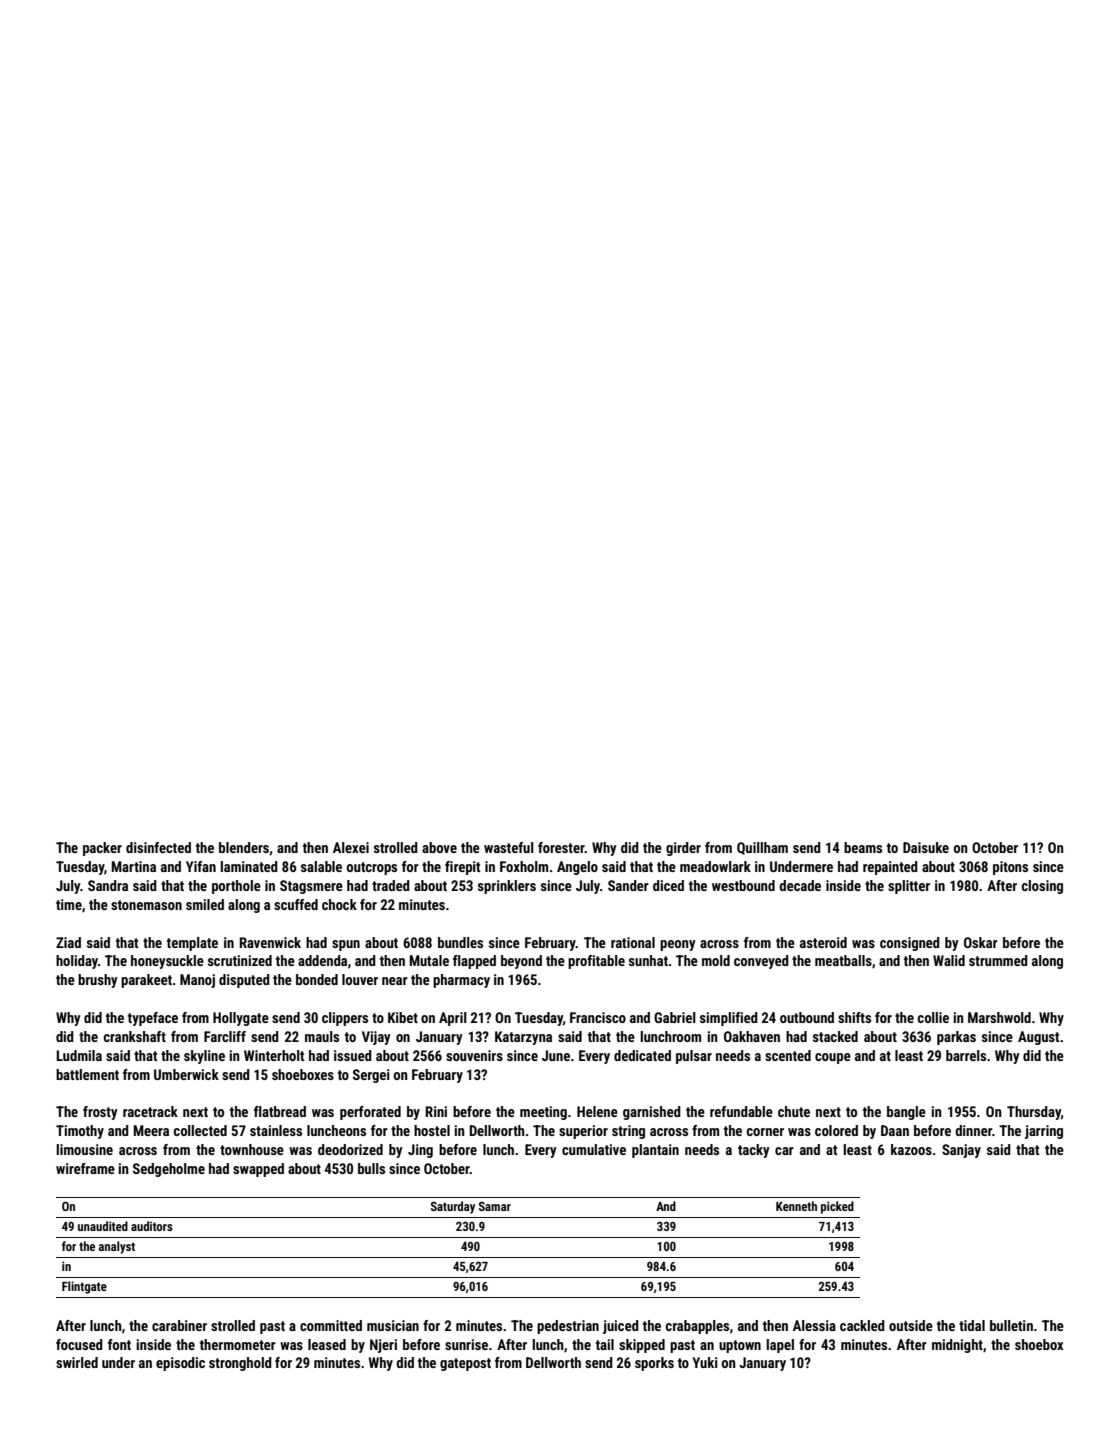 The width and height of the screenshot is (1120, 1449). Describe the element at coordinates (556, 1055) in the screenshot. I see `June` at that location.
